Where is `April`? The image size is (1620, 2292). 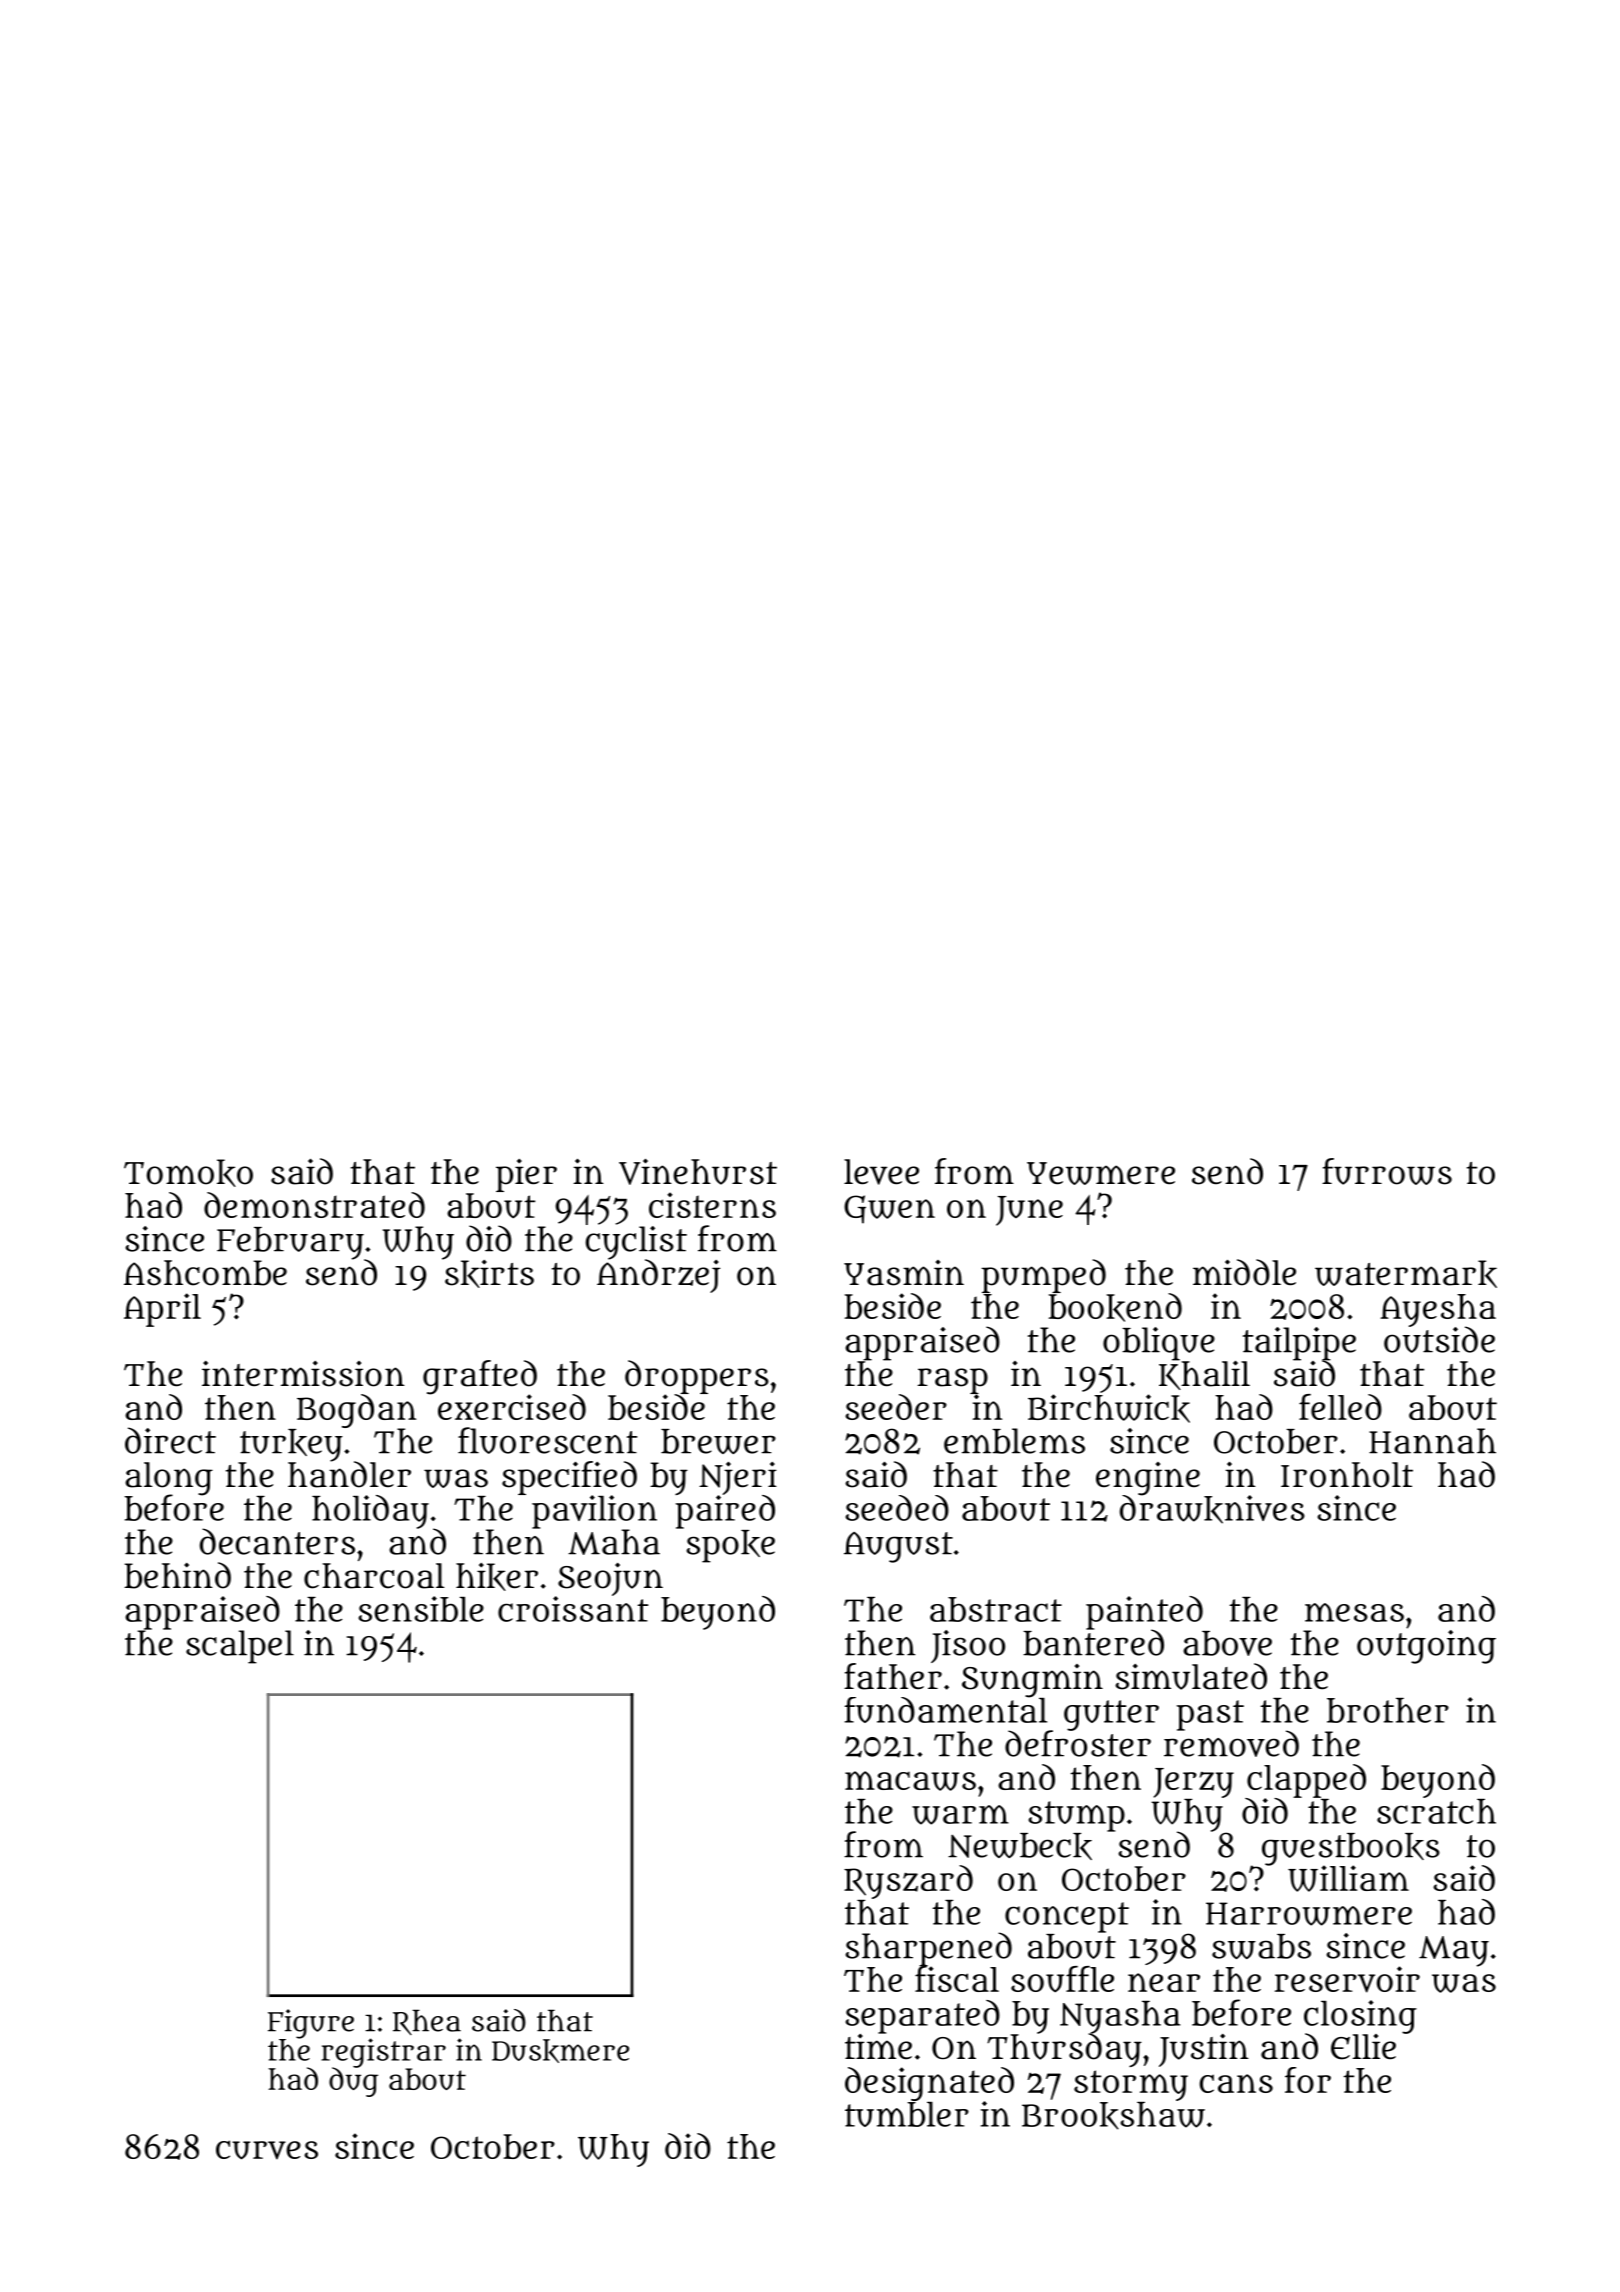
April is located at coordinates (162, 1310).
